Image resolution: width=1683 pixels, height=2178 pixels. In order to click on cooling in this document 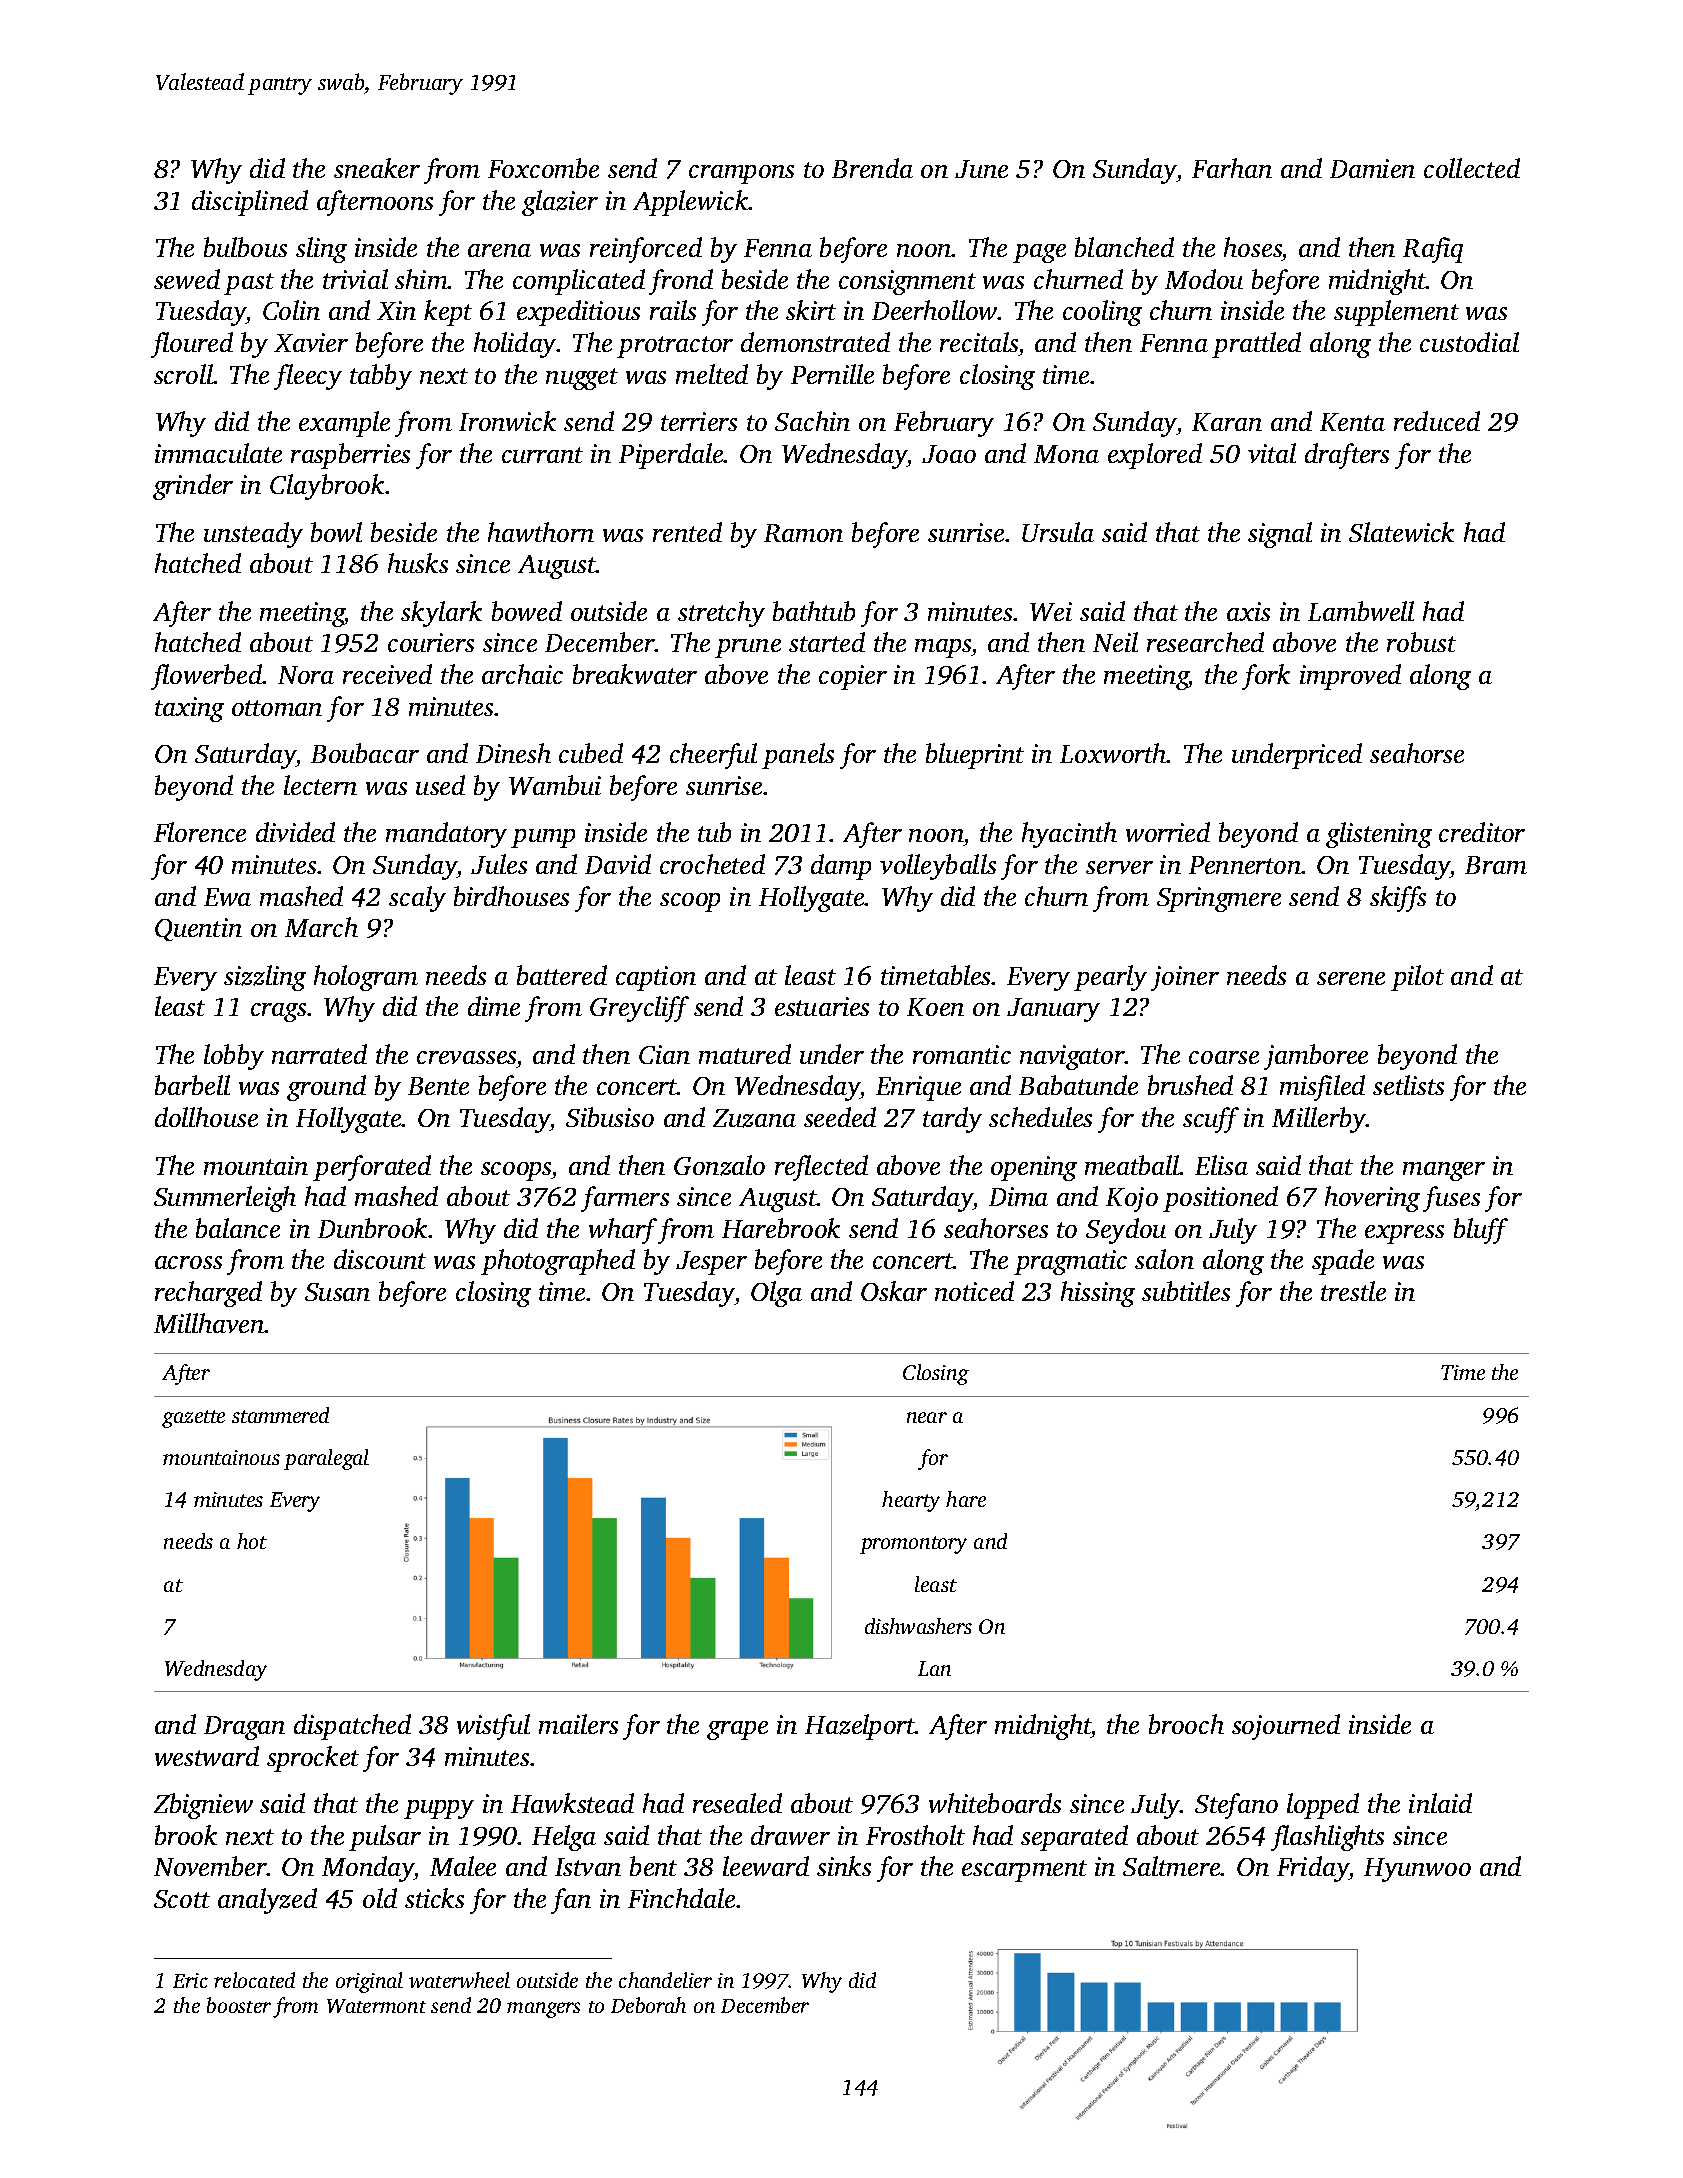, I will do `click(1102, 313)`.
